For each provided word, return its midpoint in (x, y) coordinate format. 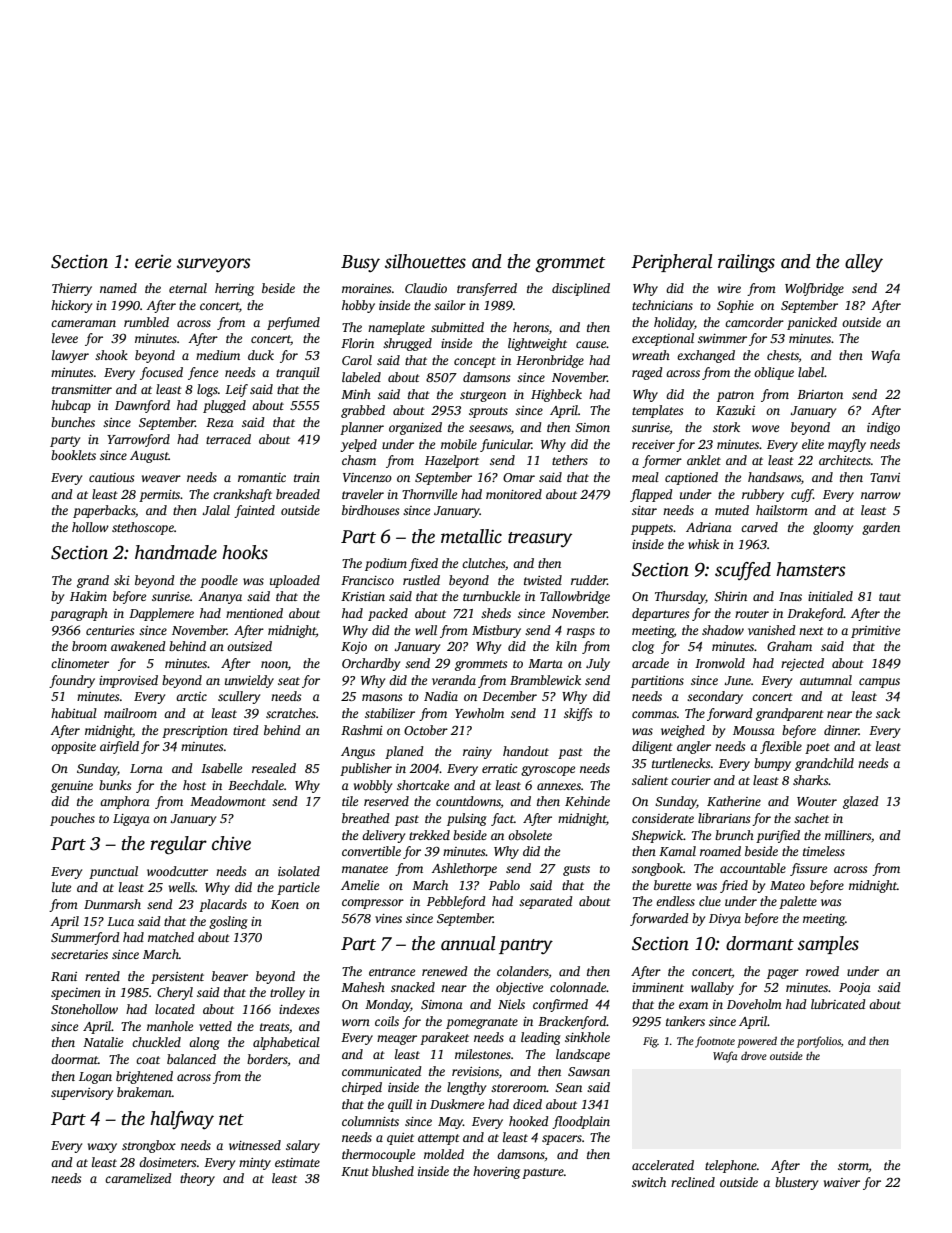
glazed (861, 802)
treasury (540, 540)
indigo (883, 428)
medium (218, 355)
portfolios (819, 1042)
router (752, 614)
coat (148, 1060)
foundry (72, 681)
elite (813, 444)
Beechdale (256, 785)
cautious (111, 477)
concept (475, 362)
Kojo (354, 648)
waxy (102, 1148)
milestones (483, 1054)
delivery (383, 836)
